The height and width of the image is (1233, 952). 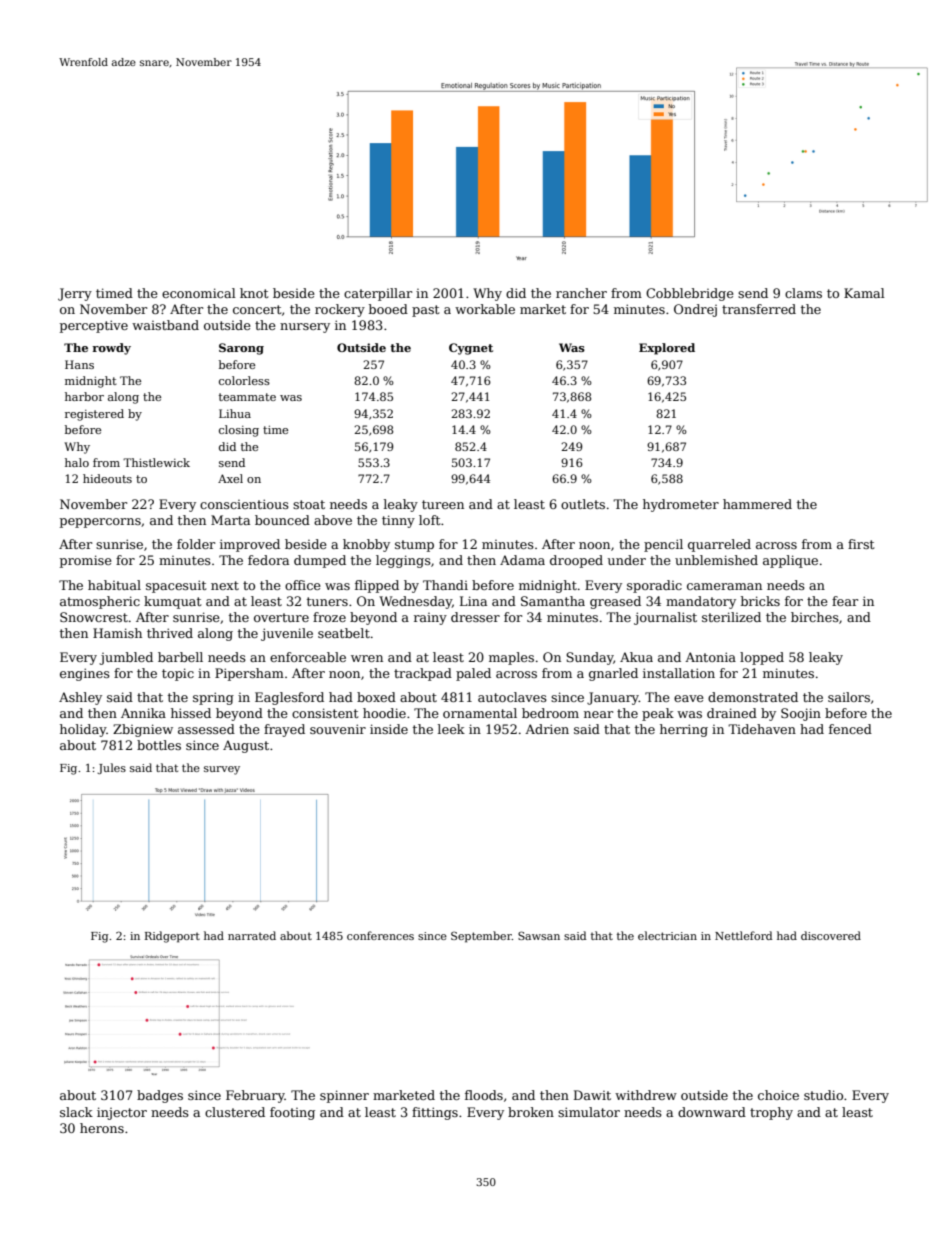 I want to click on fittings, so click(x=435, y=1113).
